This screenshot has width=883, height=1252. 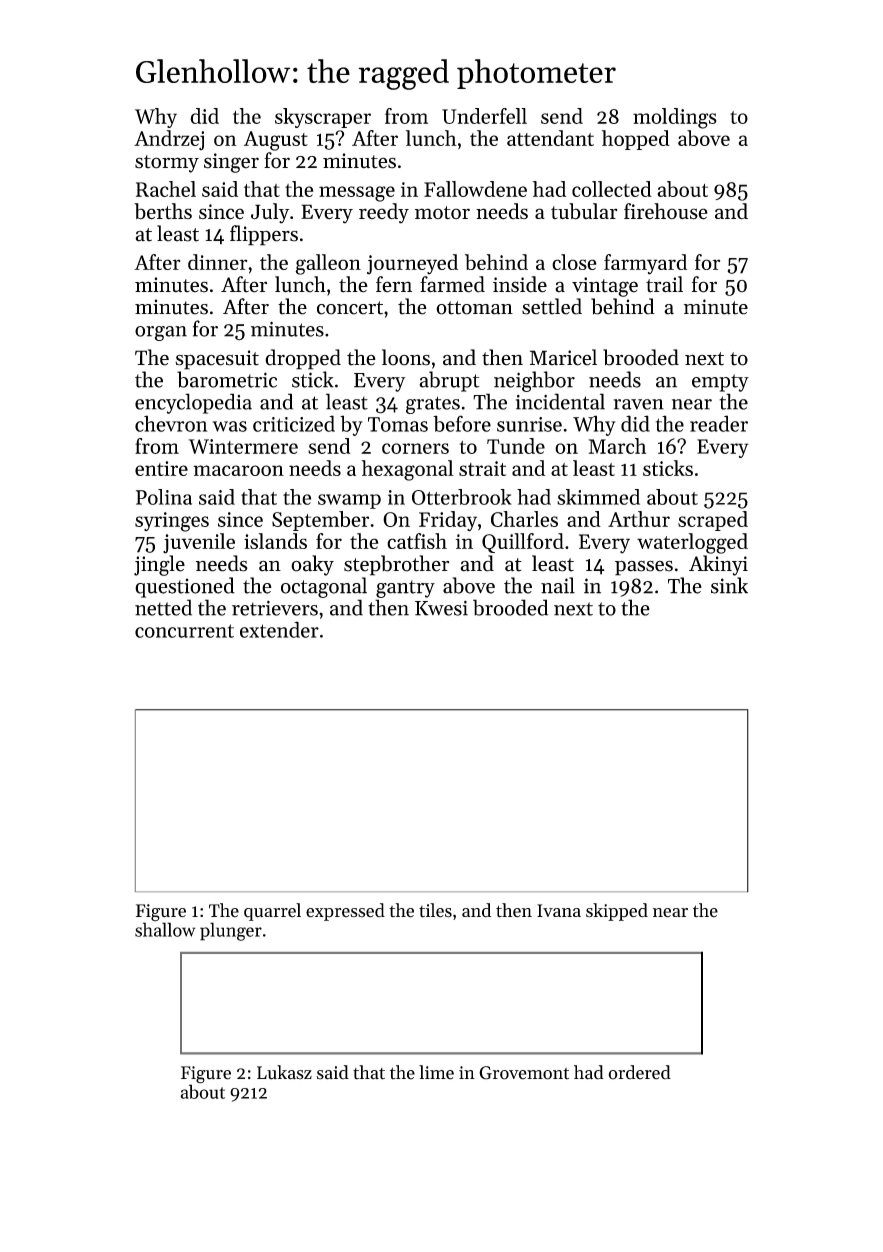 I want to click on Andrzej, so click(x=169, y=140).
